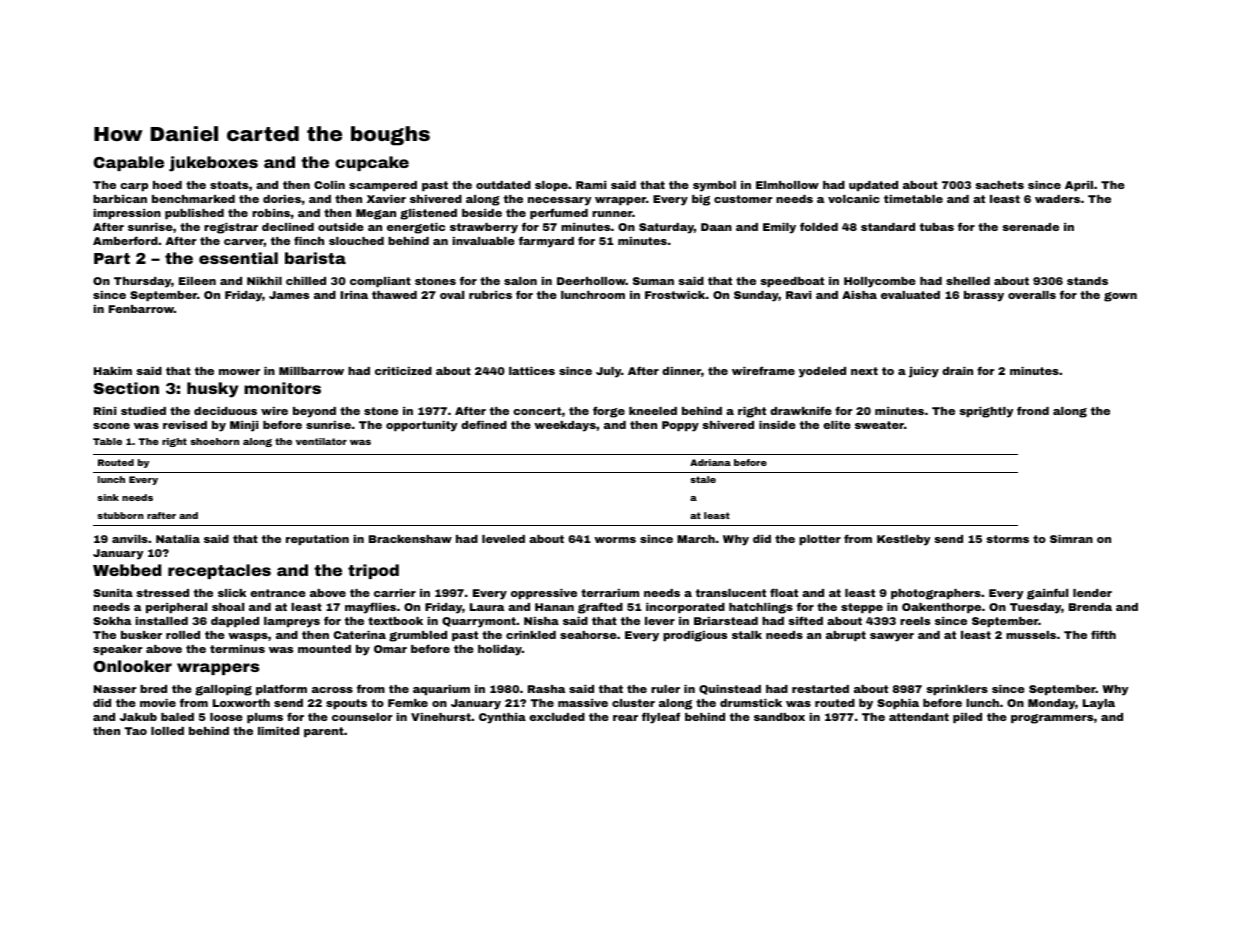  What do you see at coordinates (502, 718) in the image?
I see `Cynthia` at bounding box center [502, 718].
